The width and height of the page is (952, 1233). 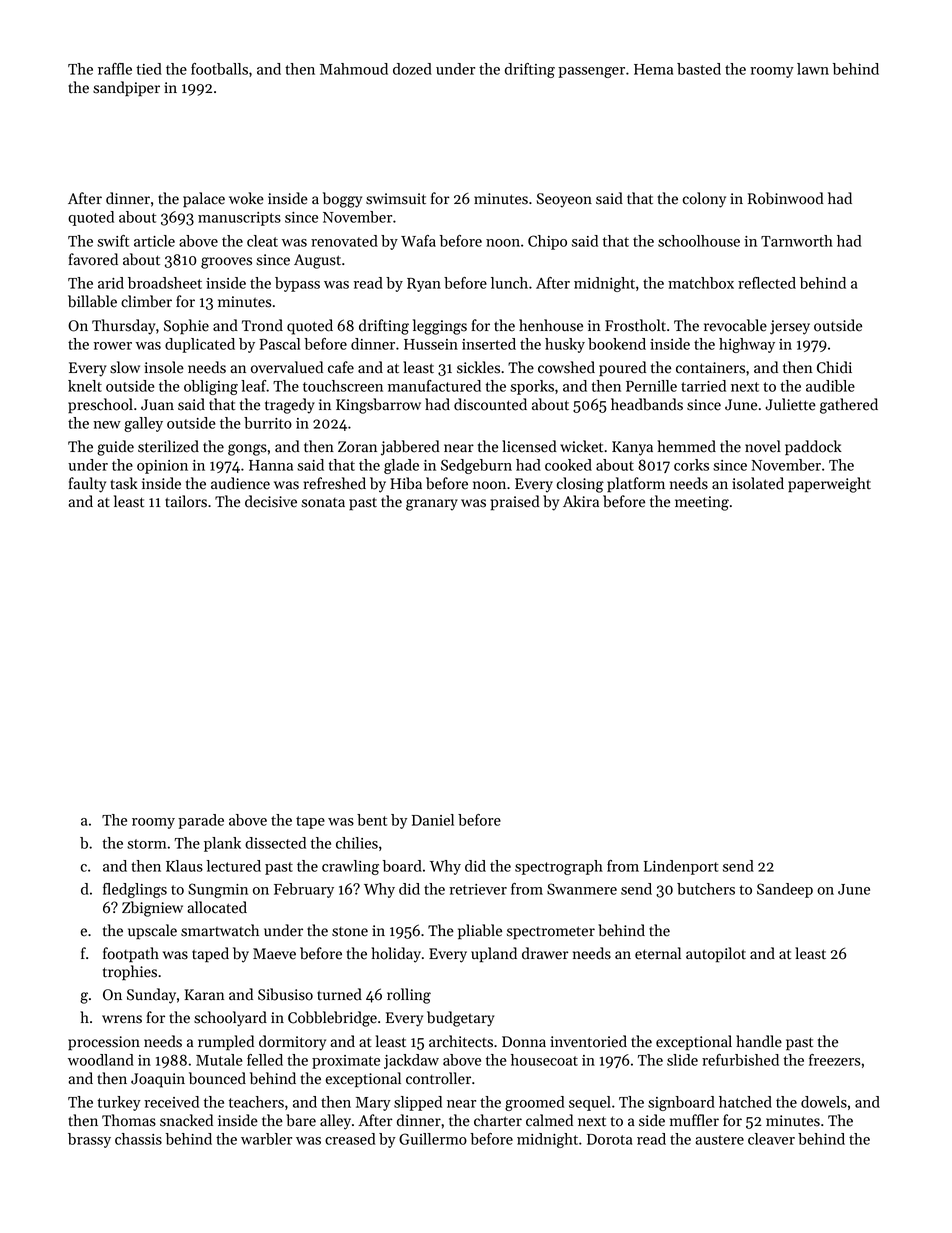 What do you see at coordinates (515, 503) in the page?
I see `praised` at bounding box center [515, 503].
